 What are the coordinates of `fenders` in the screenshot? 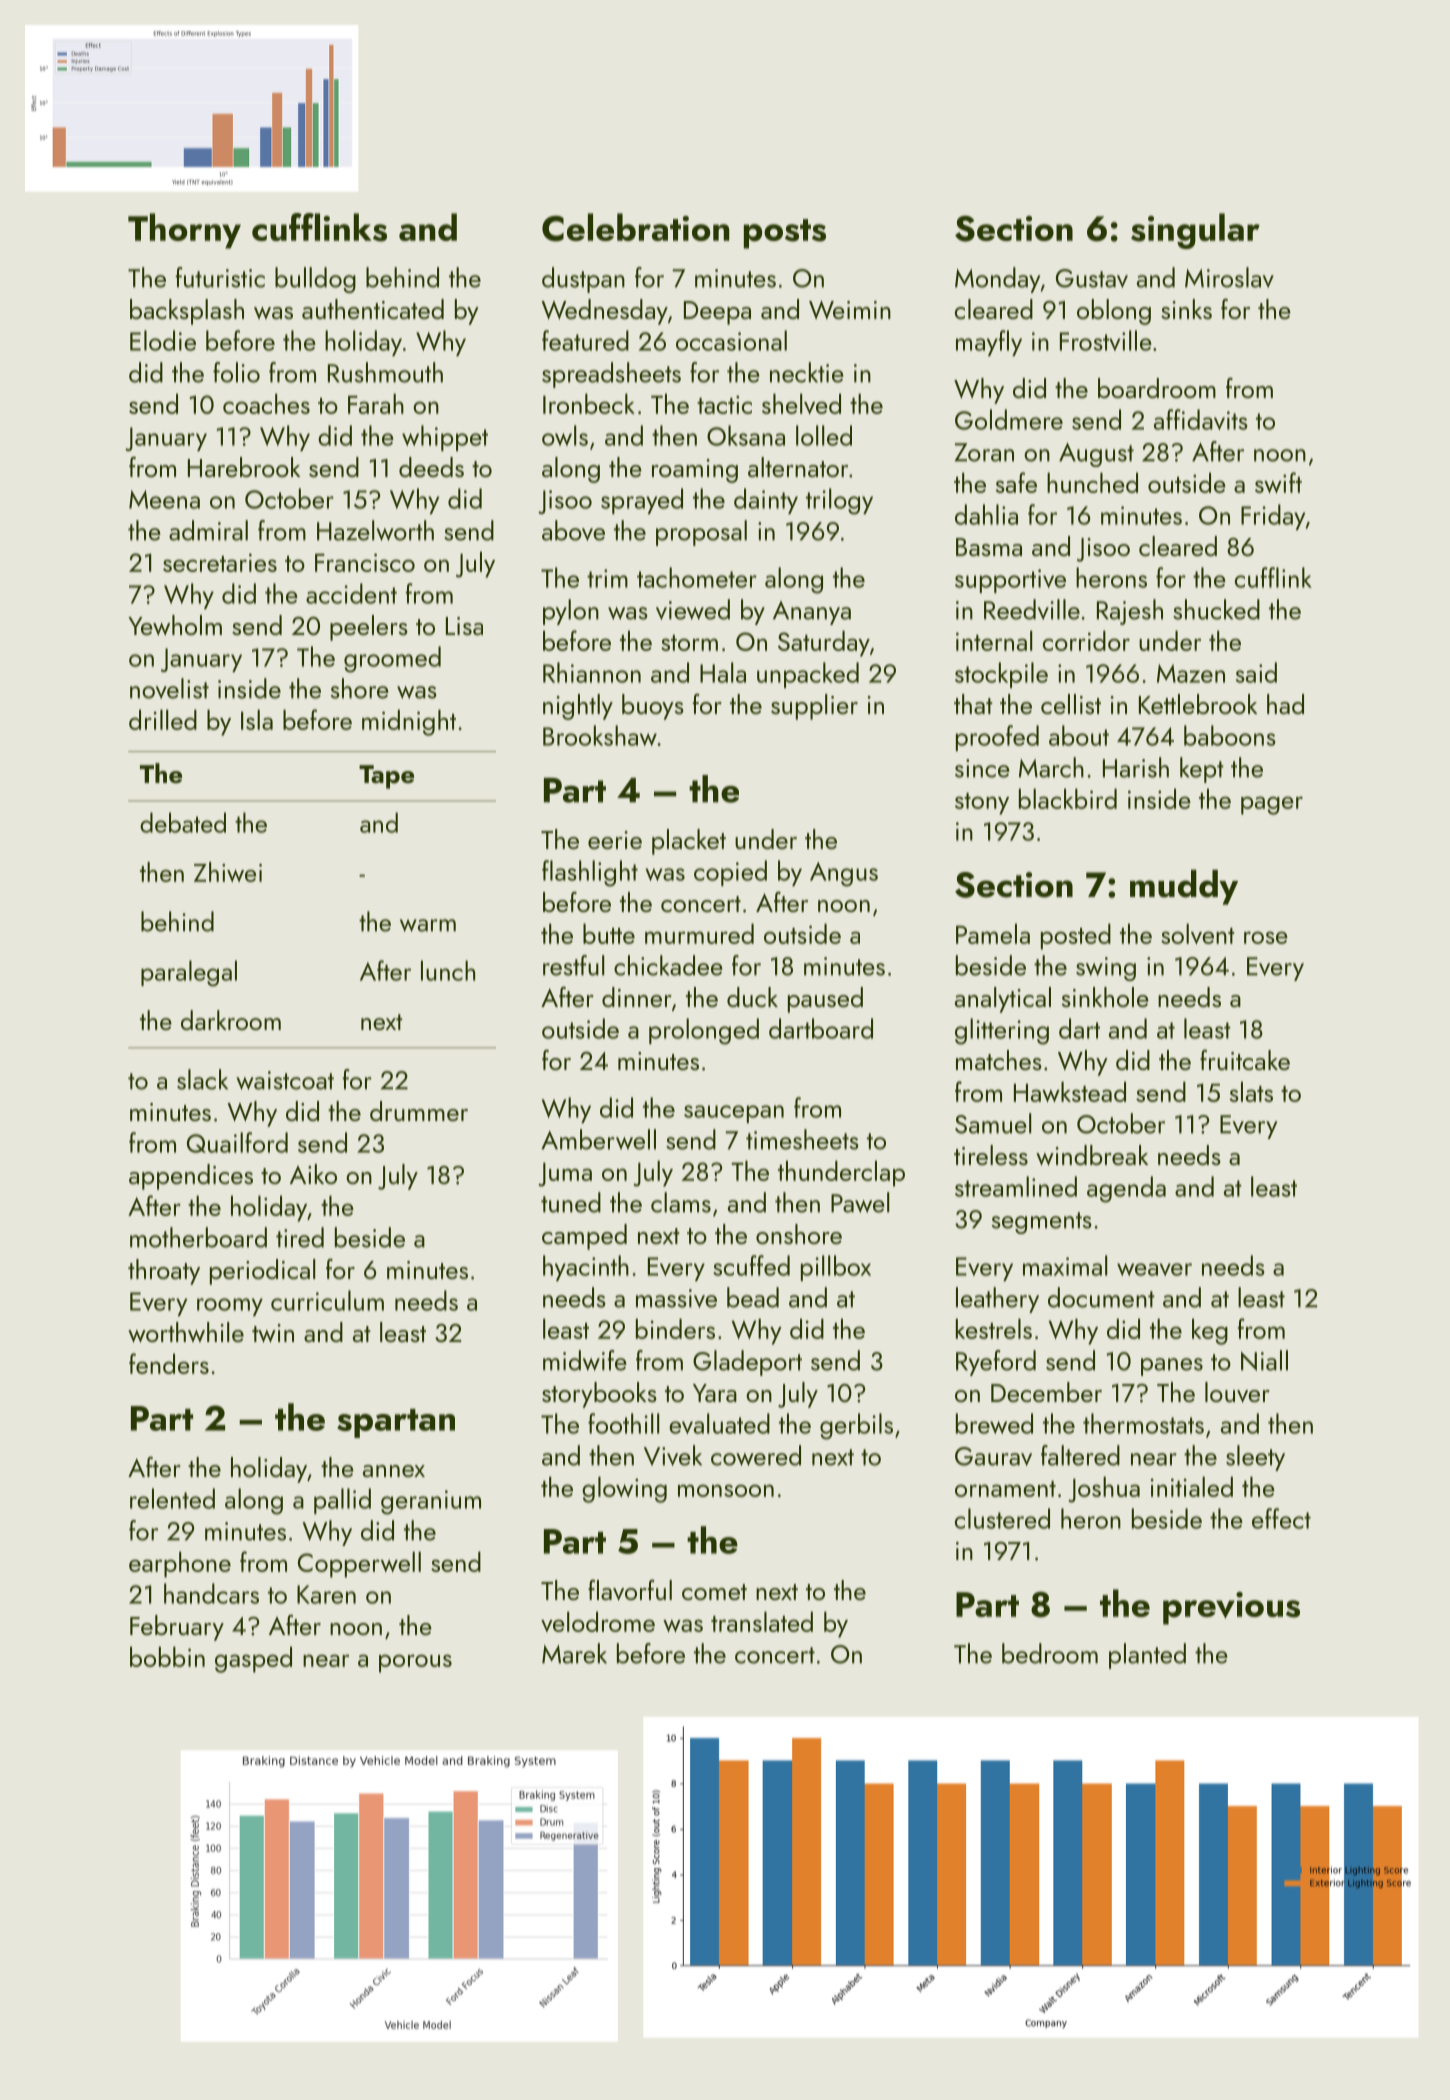 It's located at (169, 1363).
